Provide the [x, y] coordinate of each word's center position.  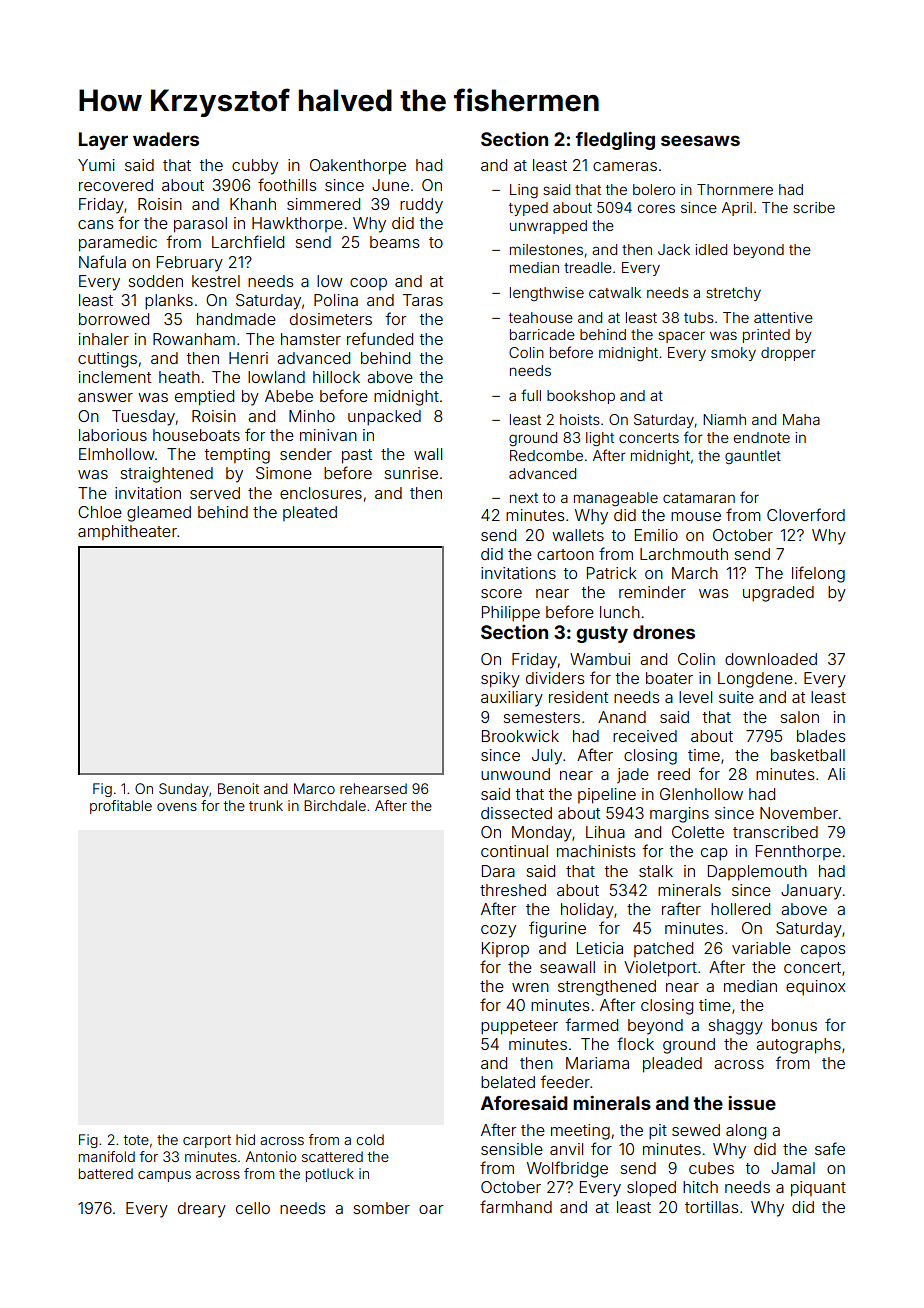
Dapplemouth [757, 873]
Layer [103, 141]
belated [508, 1082]
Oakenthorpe [358, 167]
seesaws [700, 140]
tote [136, 1140]
